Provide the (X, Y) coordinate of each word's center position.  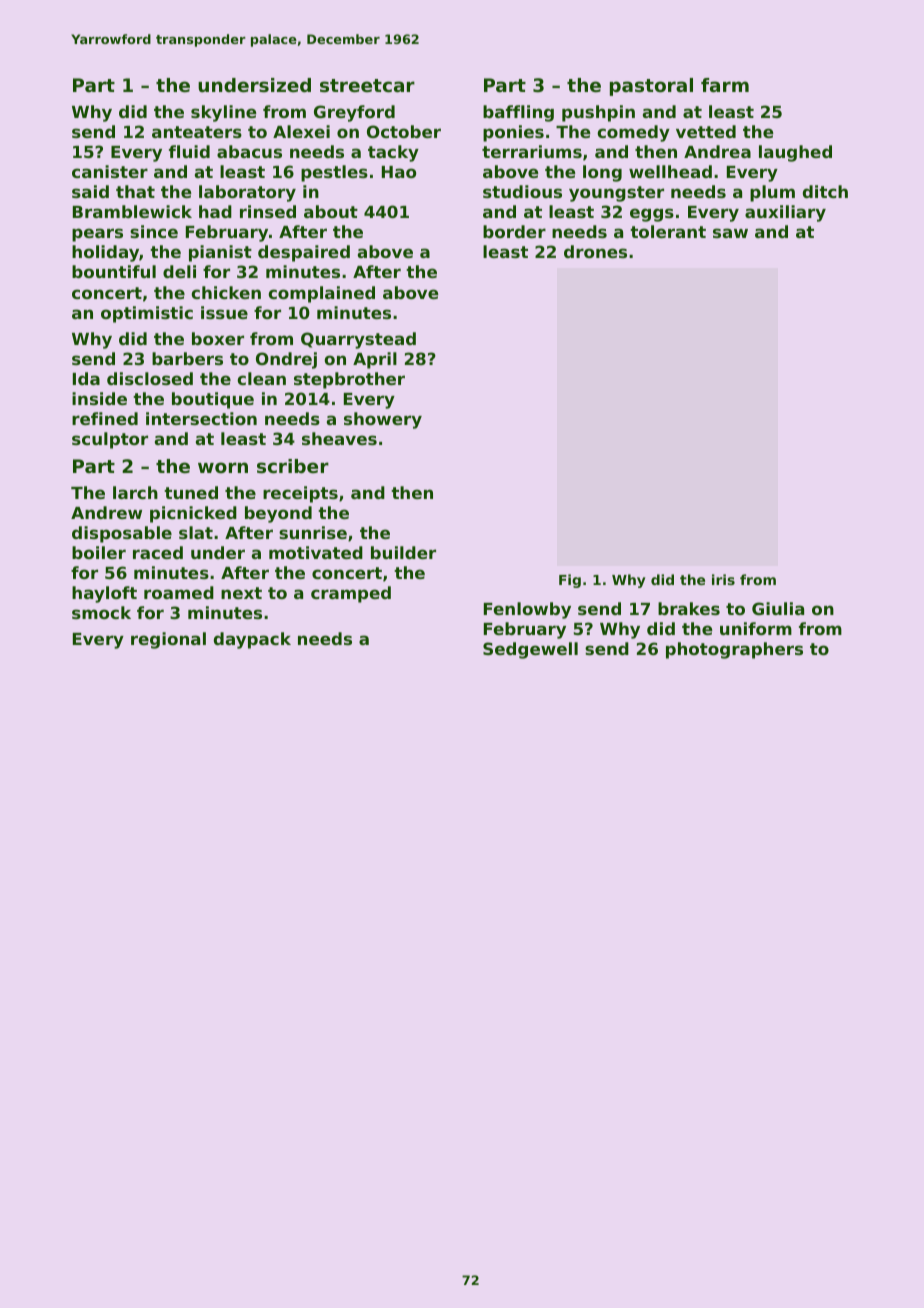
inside (99, 398)
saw (730, 233)
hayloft (104, 594)
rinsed (268, 211)
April (375, 360)
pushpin (598, 113)
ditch (825, 191)
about (331, 211)
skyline (223, 113)
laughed (795, 153)
